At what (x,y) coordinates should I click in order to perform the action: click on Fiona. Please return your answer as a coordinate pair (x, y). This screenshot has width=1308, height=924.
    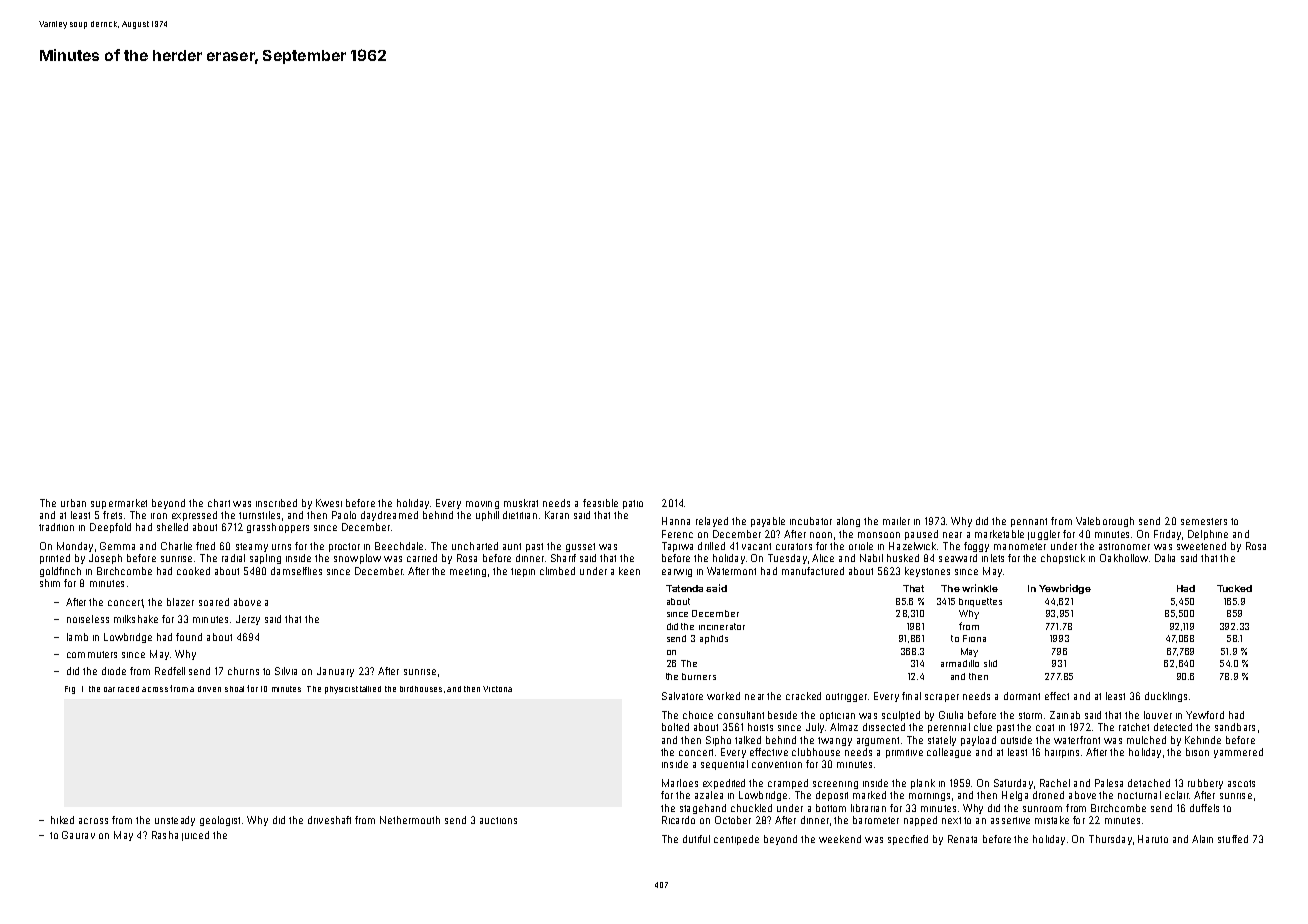
    Looking at the image, I should click on (974, 638).
